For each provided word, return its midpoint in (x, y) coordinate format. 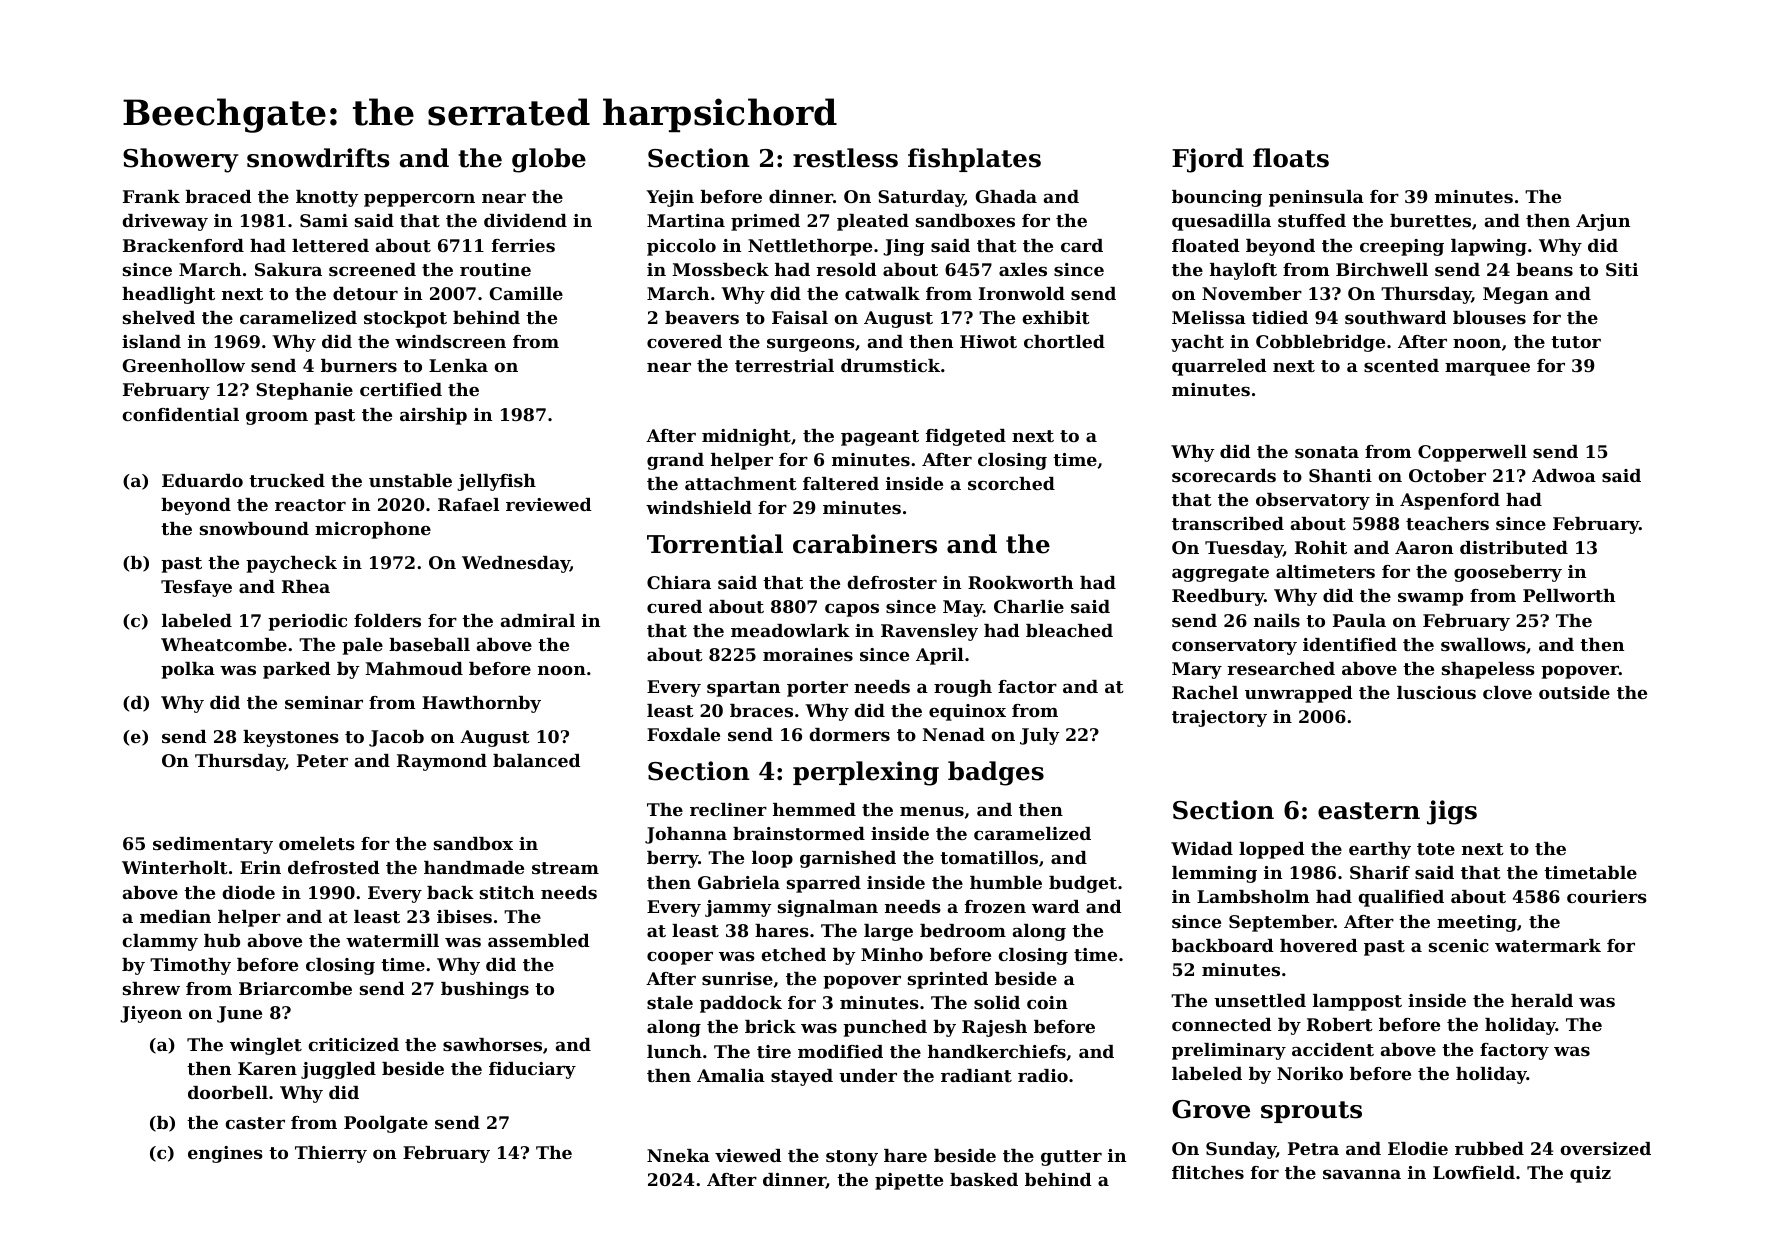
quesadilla (1221, 222)
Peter (322, 760)
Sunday (1241, 1150)
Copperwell (1472, 453)
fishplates (974, 160)
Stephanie (304, 391)
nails (1277, 620)
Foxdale (683, 734)
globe (549, 160)
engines (225, 1154)
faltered (841, 483)
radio (1043, 1075)
